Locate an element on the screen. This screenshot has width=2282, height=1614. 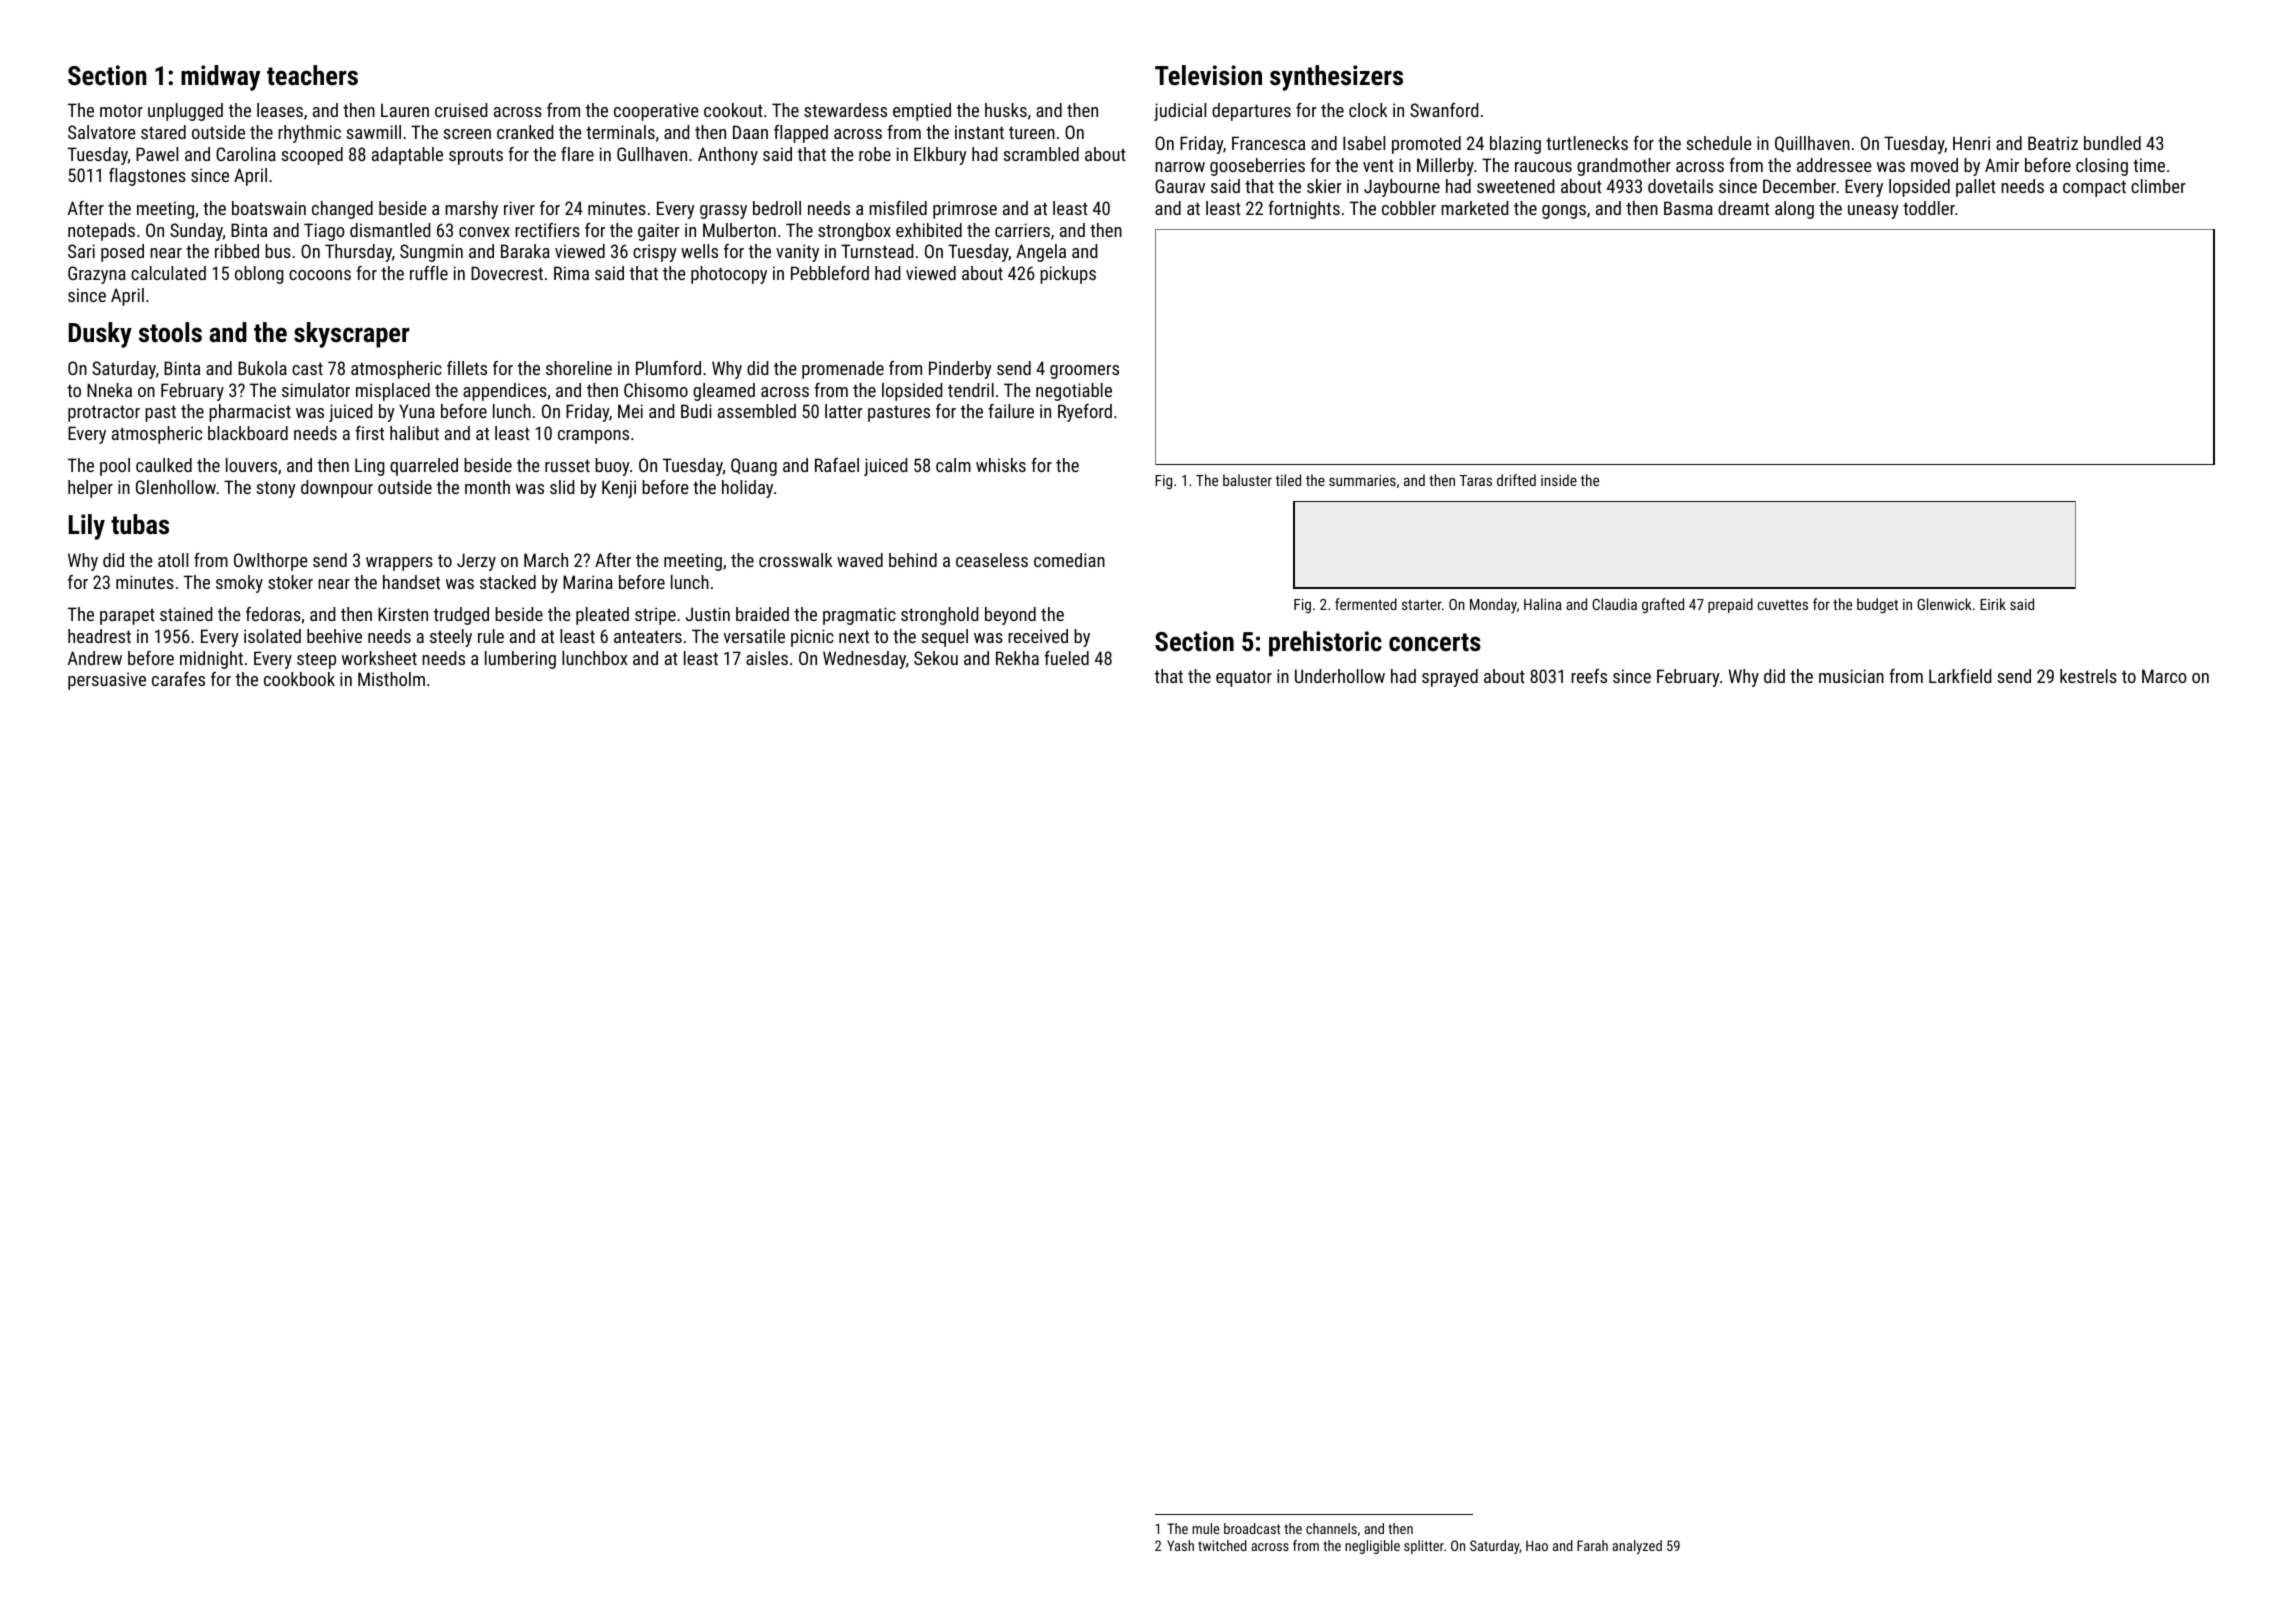
analyzed is located at coordinates (1637, 1547).
